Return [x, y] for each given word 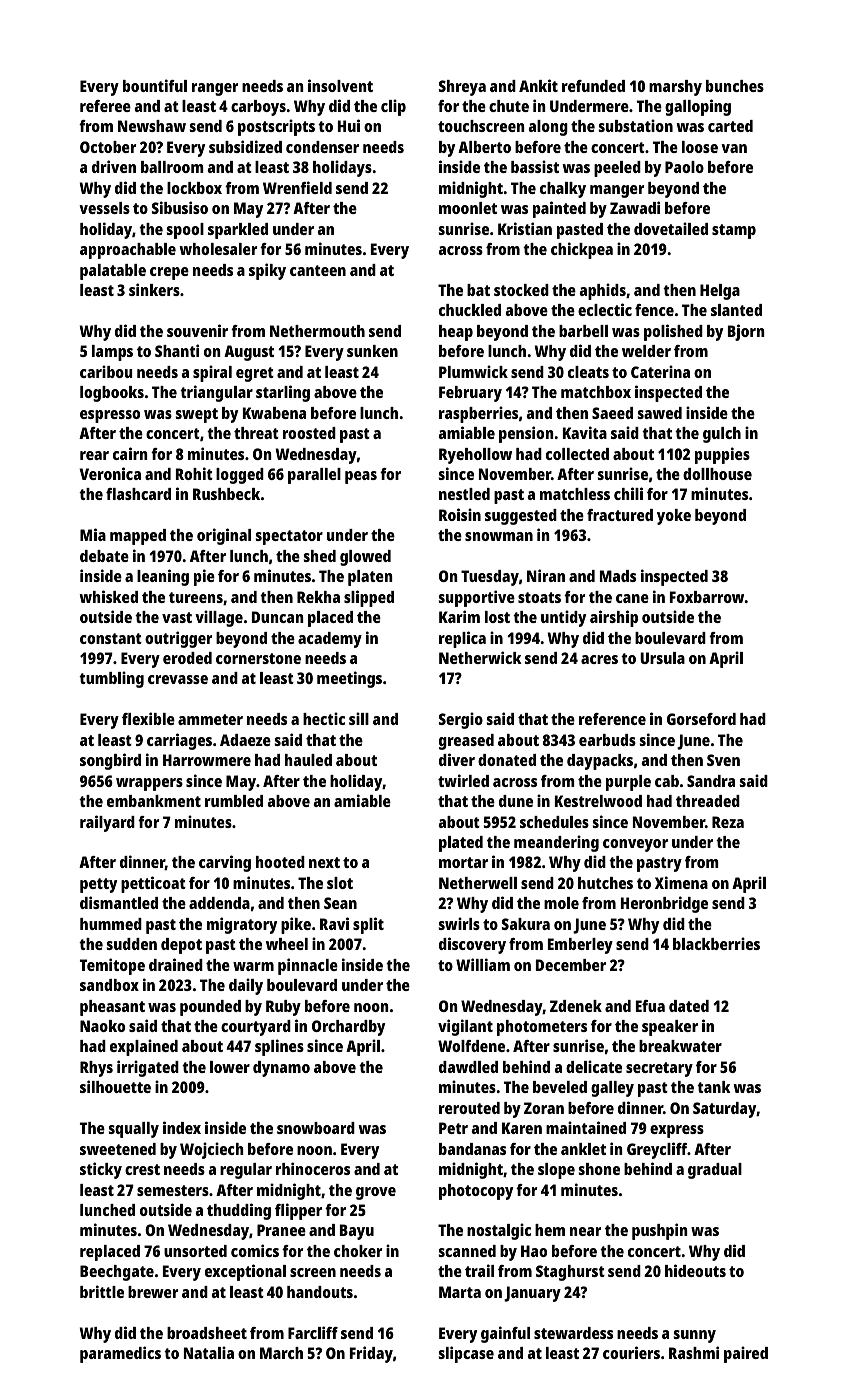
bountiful [155, 85]
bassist [535, 166]
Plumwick [473, 371]
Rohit [194, 473]
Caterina [660, 371]
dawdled [468, 1067]
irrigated [148, 1068]
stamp [734, 231]
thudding [239, 1211]
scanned [467, 1251]
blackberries [716, 943]
